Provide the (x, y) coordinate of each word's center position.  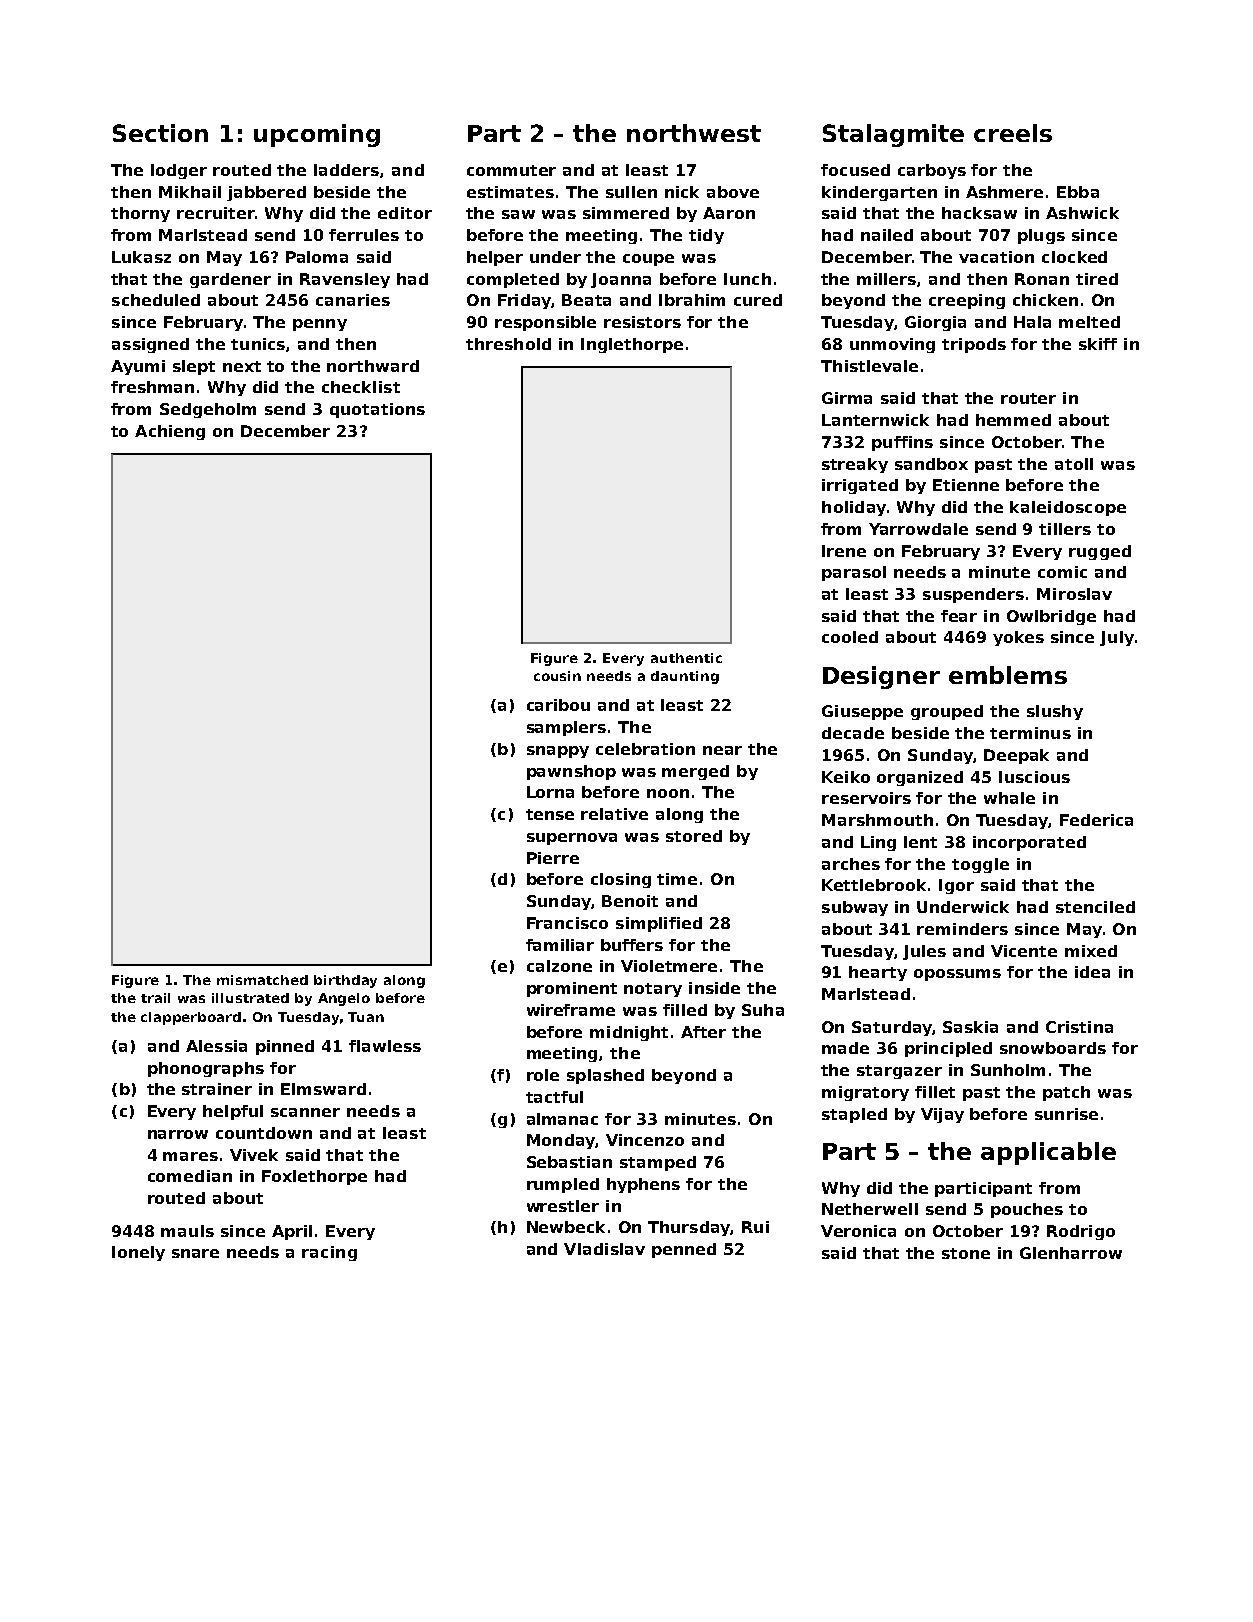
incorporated (1029, 843)
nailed (887, 235)
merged (695, 772)
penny (320, 325)
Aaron (729, 213)
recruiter (215, 213)
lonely (138, 1253)
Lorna (550, 792)
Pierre (553, 858)
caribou (558, 705)
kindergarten (879, 193)
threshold (508, 344)
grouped (947, 712)
